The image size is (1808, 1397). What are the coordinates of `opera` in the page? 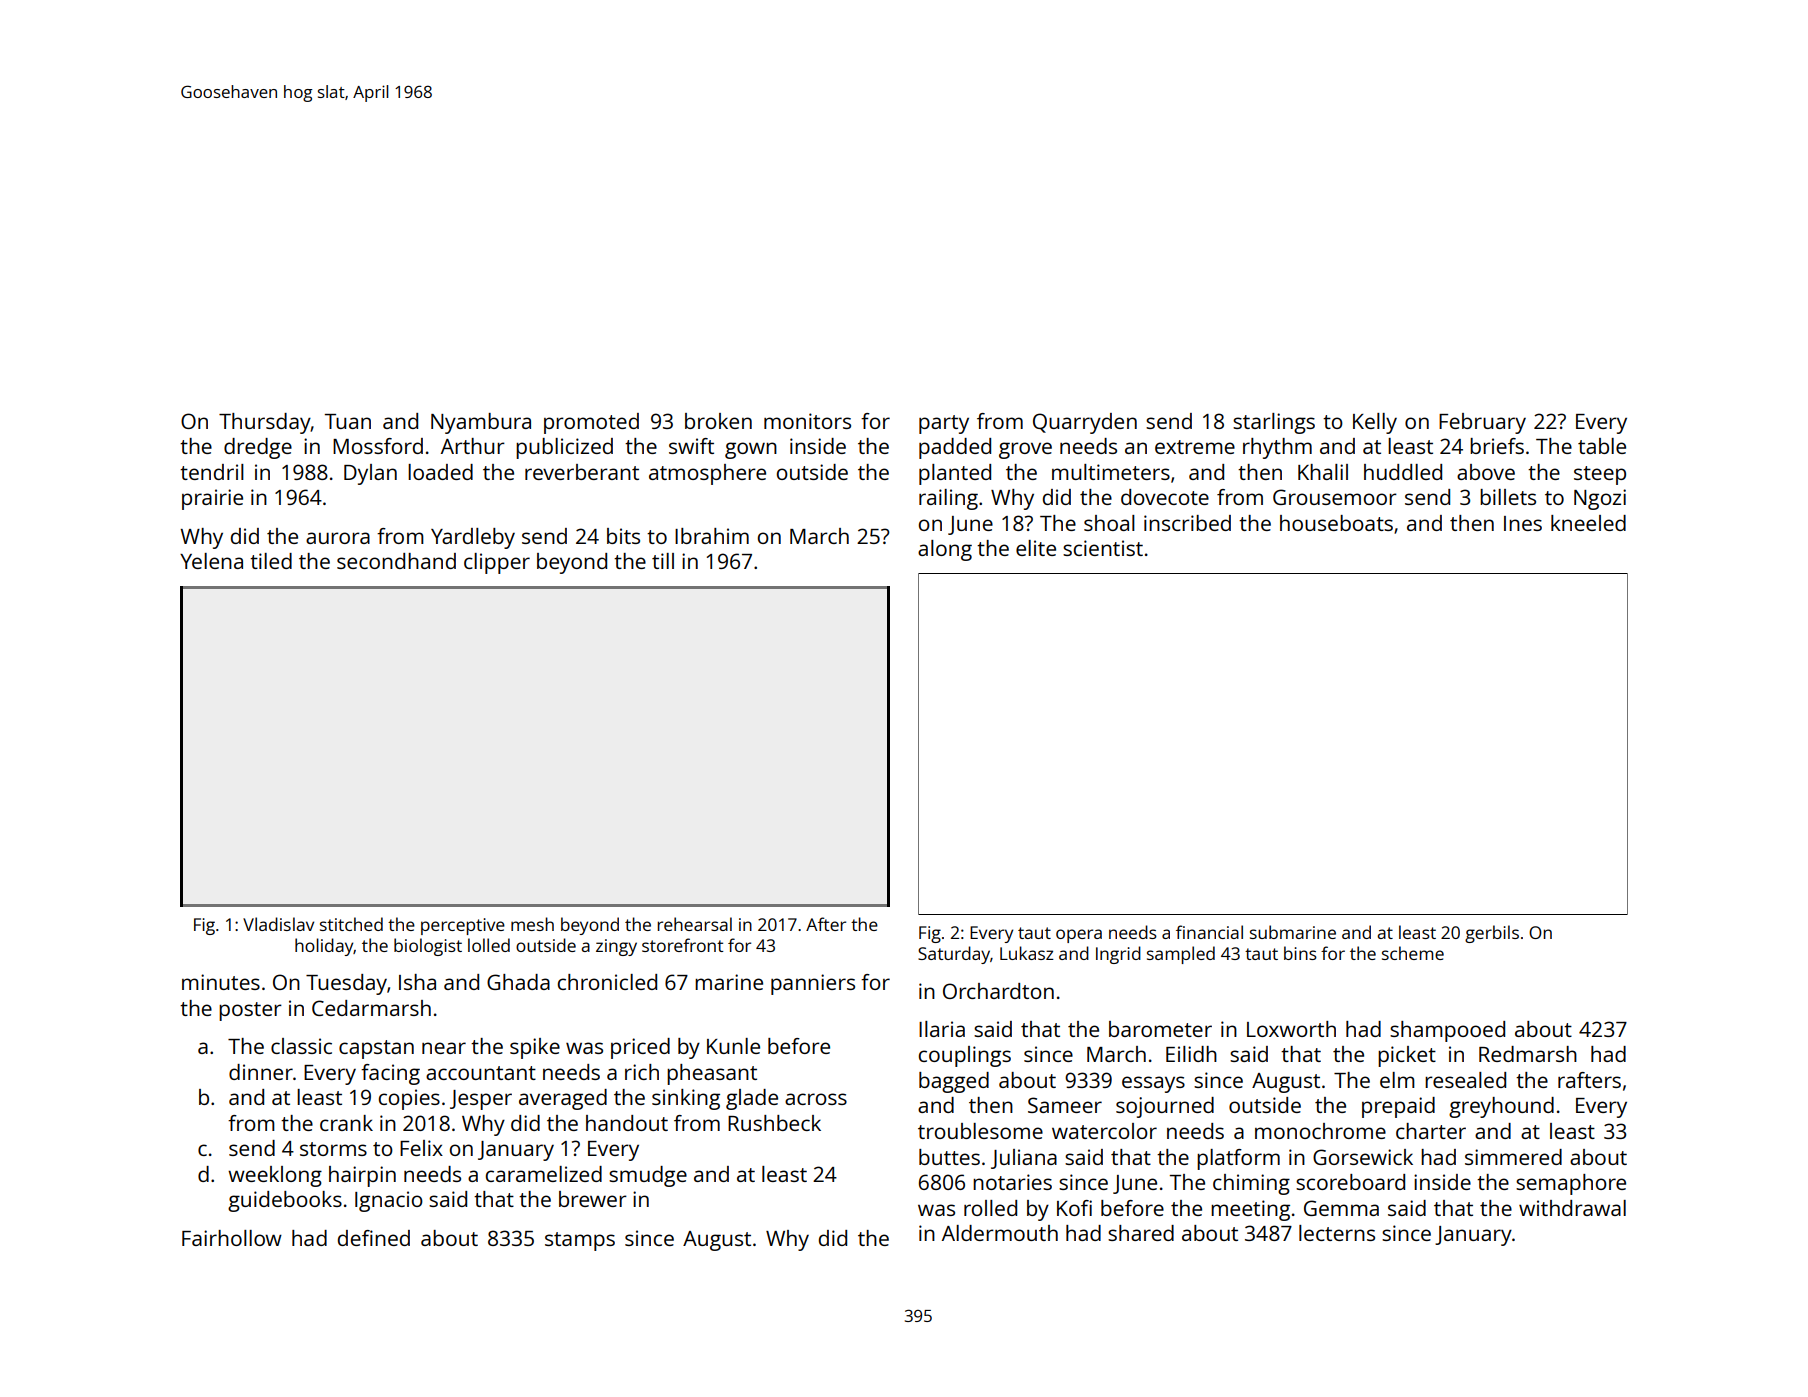 It's located at (1079, 936).
